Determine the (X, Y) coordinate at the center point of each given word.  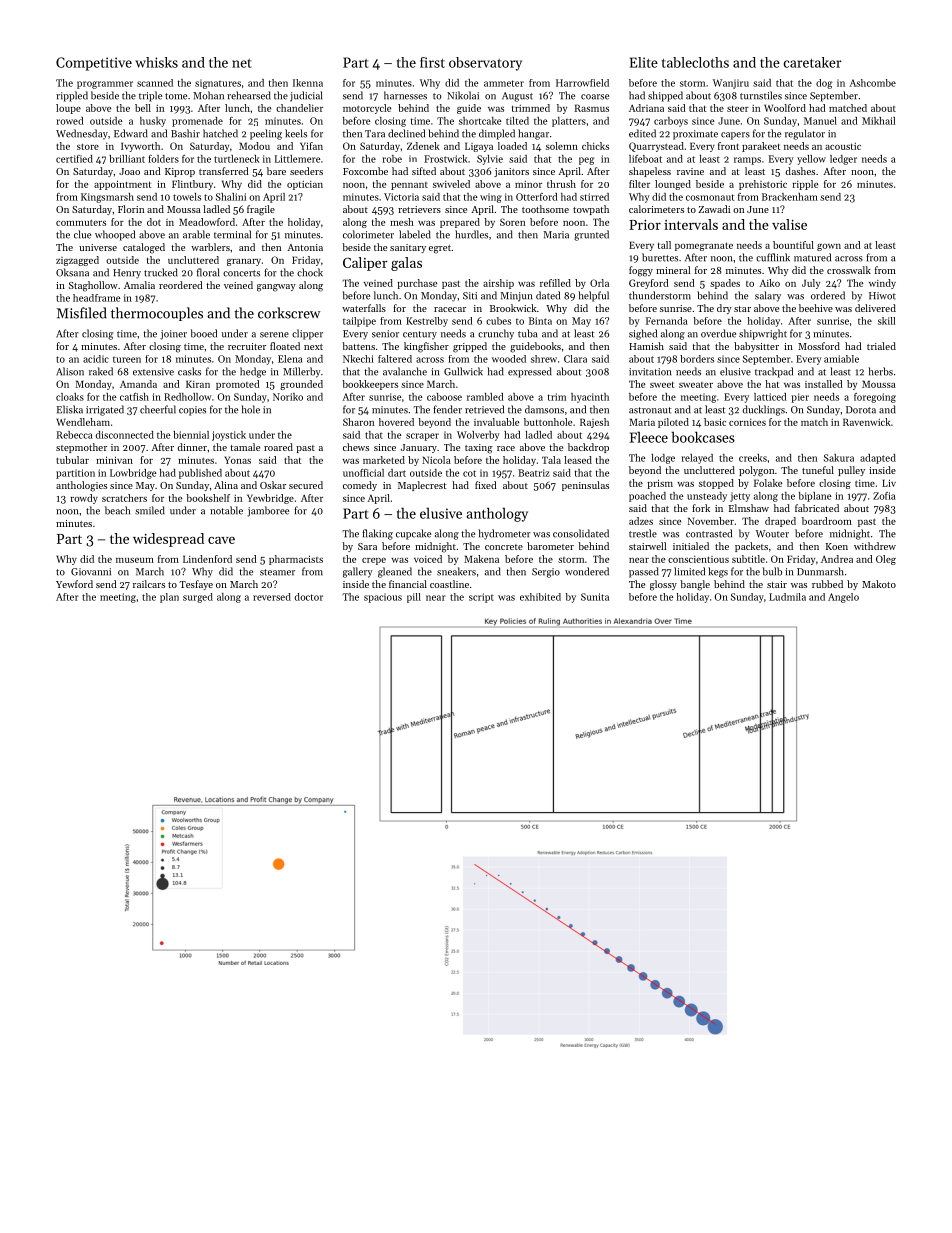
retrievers (419, 209)
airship (498, 284)
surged (198, 598)
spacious (383, 598)
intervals (691, 224)
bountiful (793, 245)
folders (163, 159)
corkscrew (289, 313)
